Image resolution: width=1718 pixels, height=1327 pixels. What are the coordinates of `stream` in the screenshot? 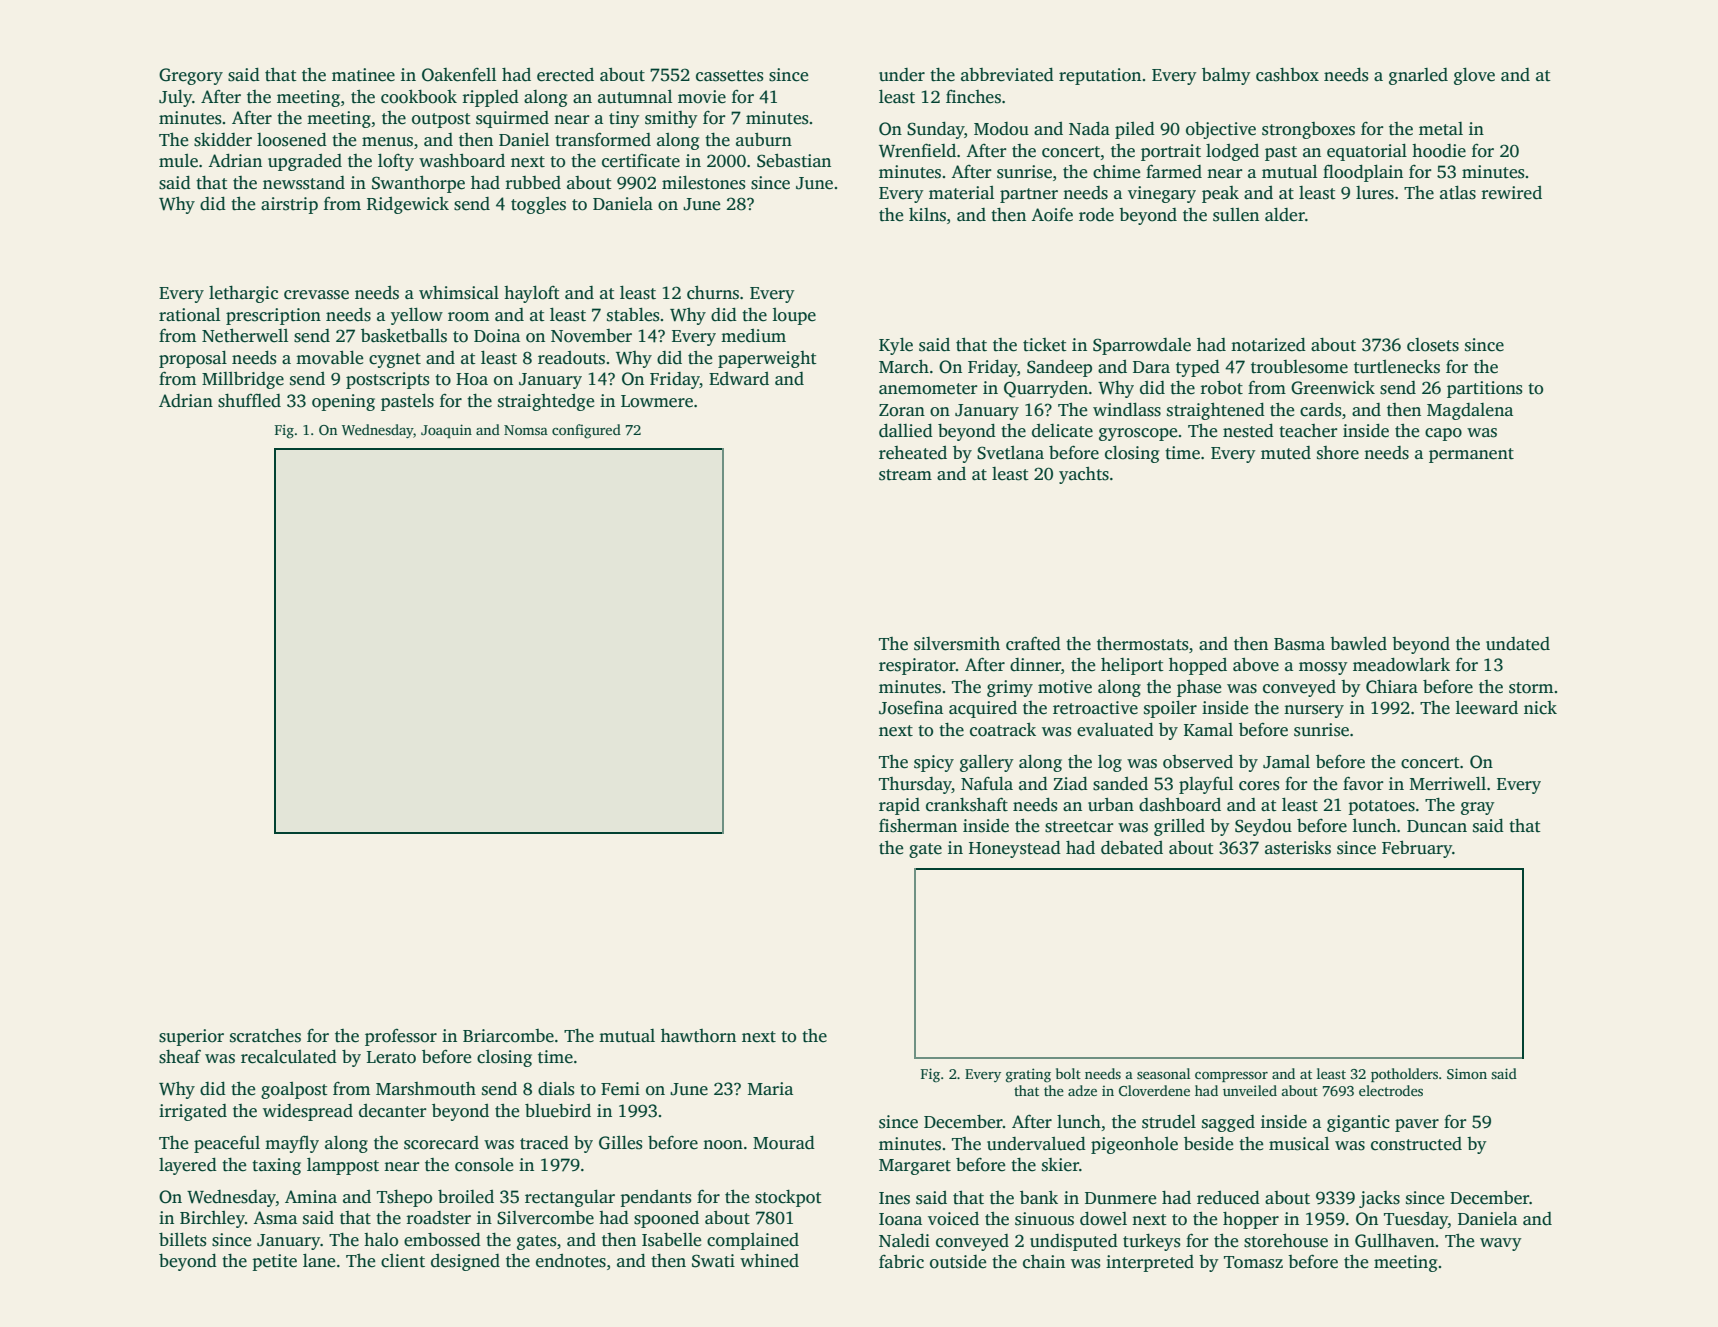 It's located at (905, 475).
